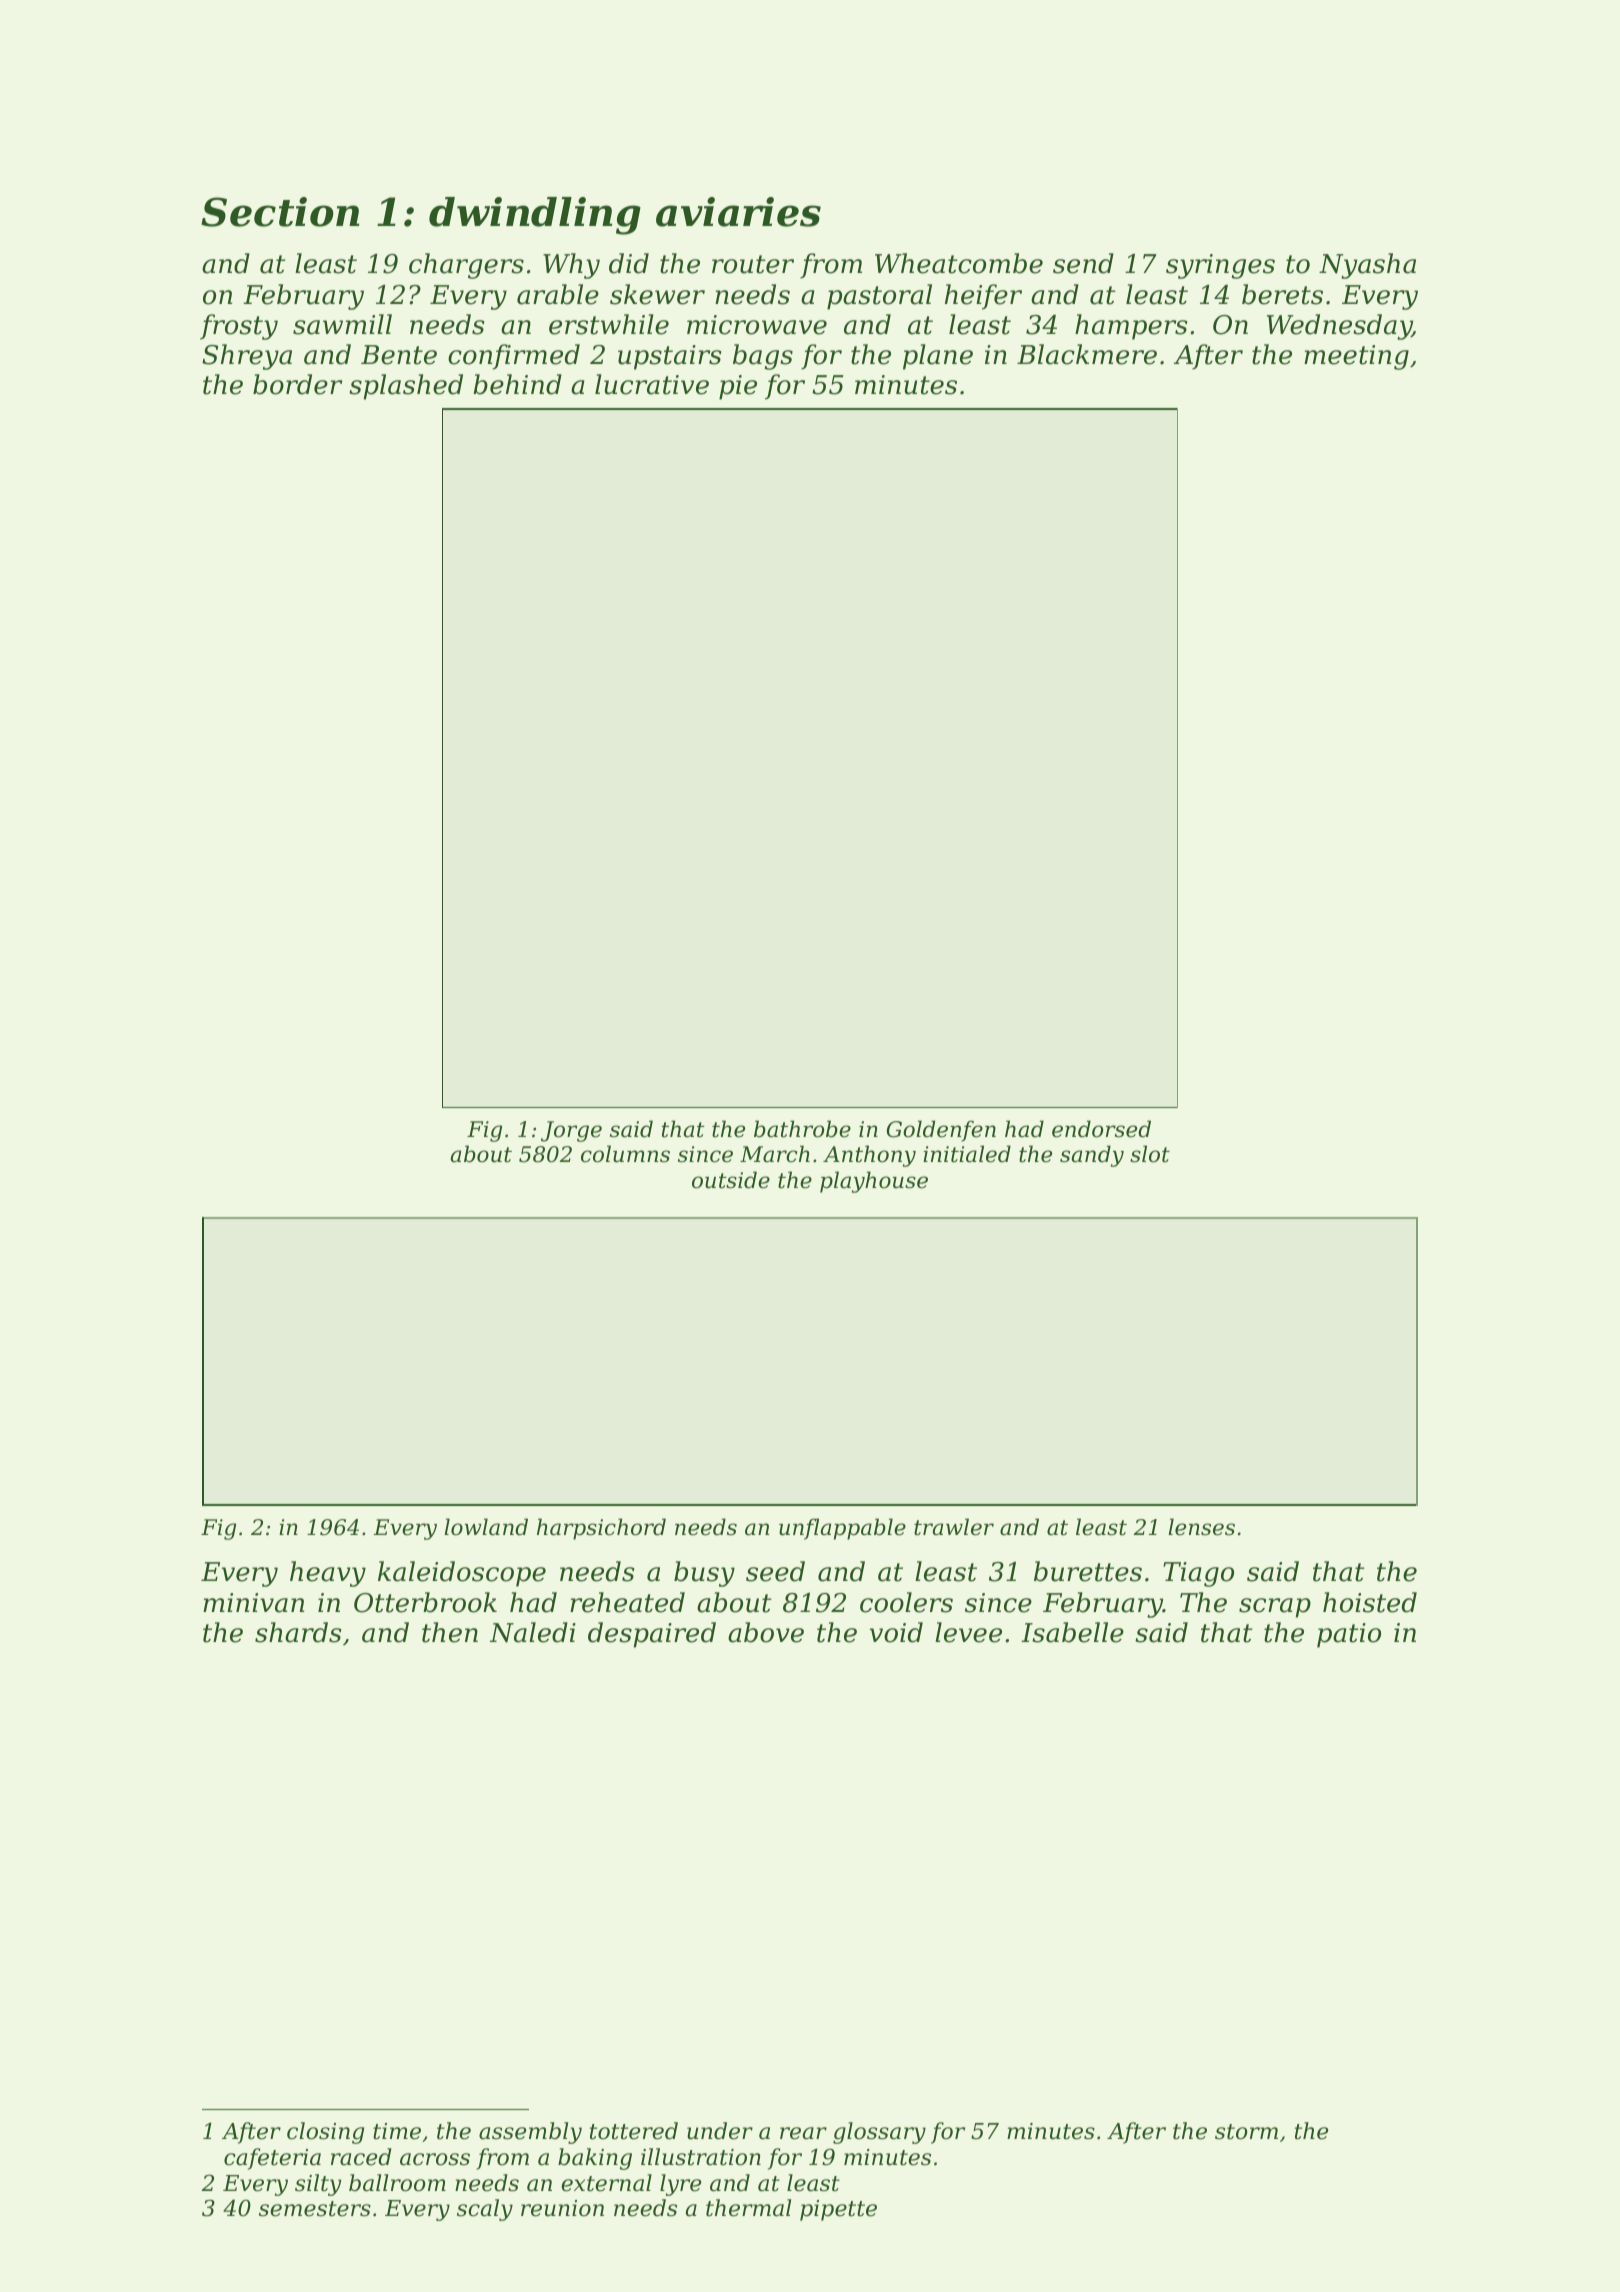  What do you see at coordinates (272, 2159) in the screenshot?
I see `cafeteria` at bounding box center [272, 2159].
